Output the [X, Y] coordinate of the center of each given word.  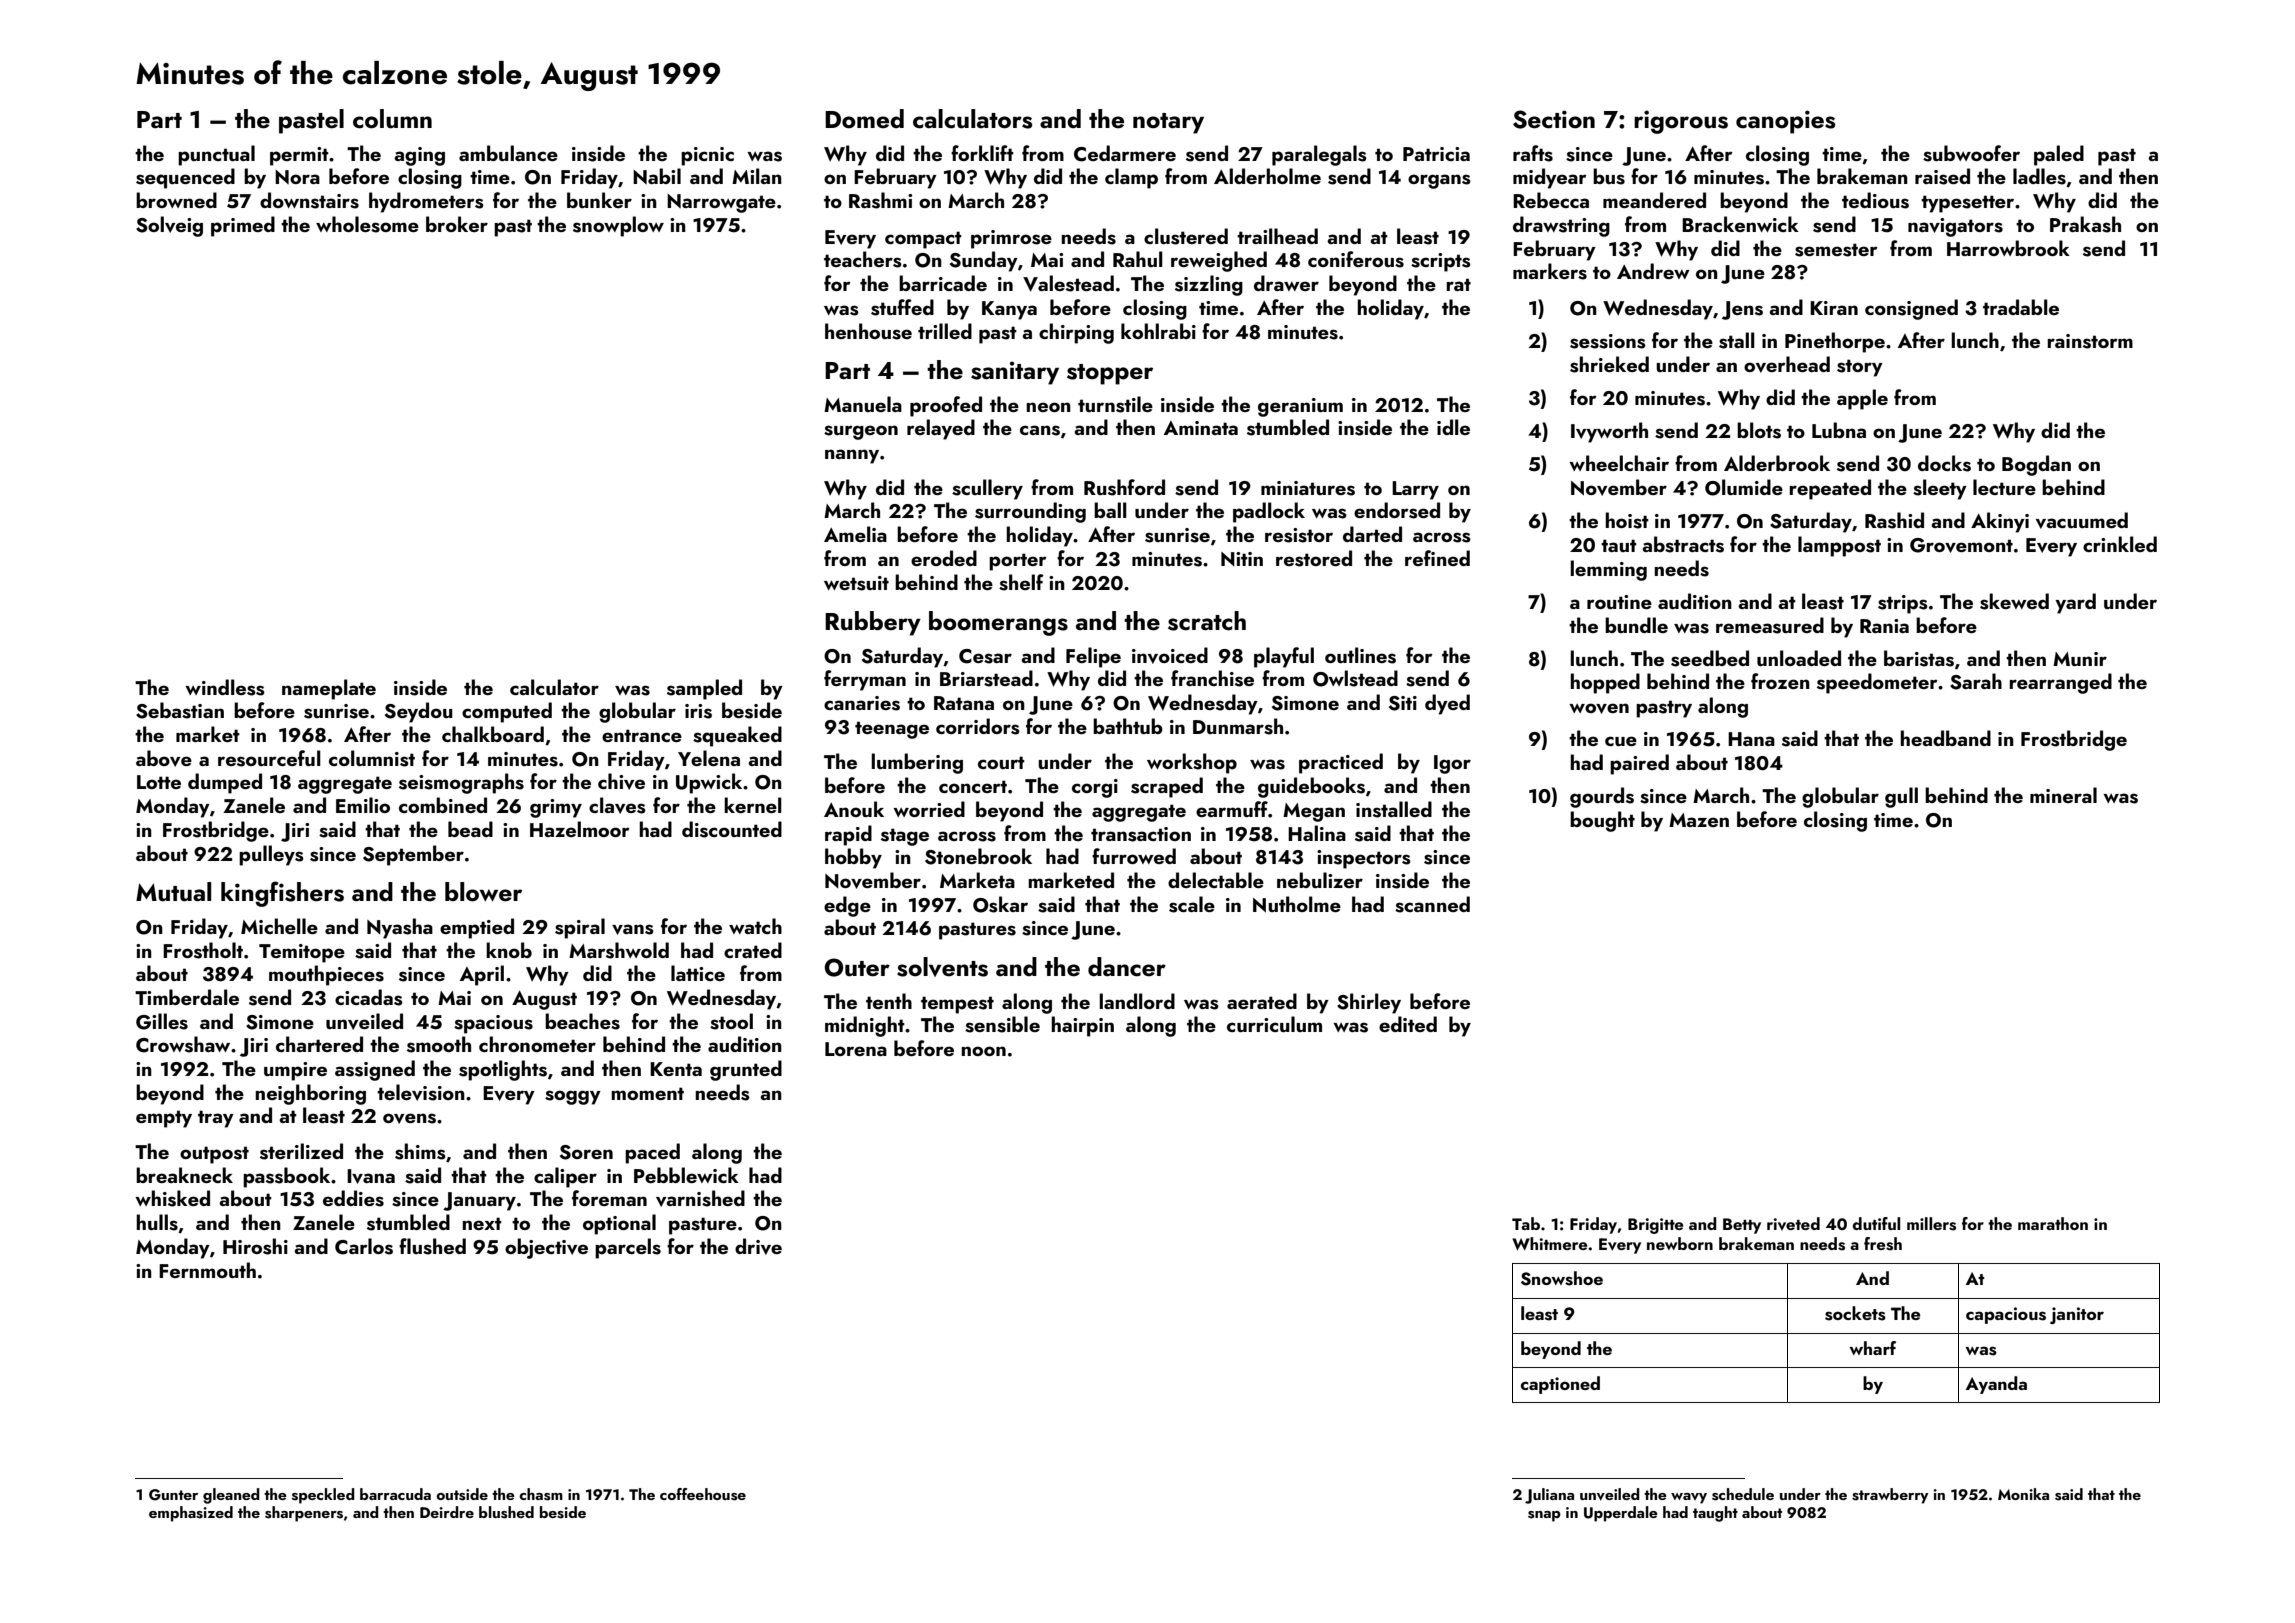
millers [1931, 1224]
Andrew [1653, 271]
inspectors [1364, 859]
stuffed [902, 307]
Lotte [159, 782]
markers [1550, 271]
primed [243, 226]
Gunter [173, 1495]
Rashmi [880, 200]
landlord [1137, 1001]
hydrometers [426, 202]
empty [164, 1119]
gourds [1602, 797]
